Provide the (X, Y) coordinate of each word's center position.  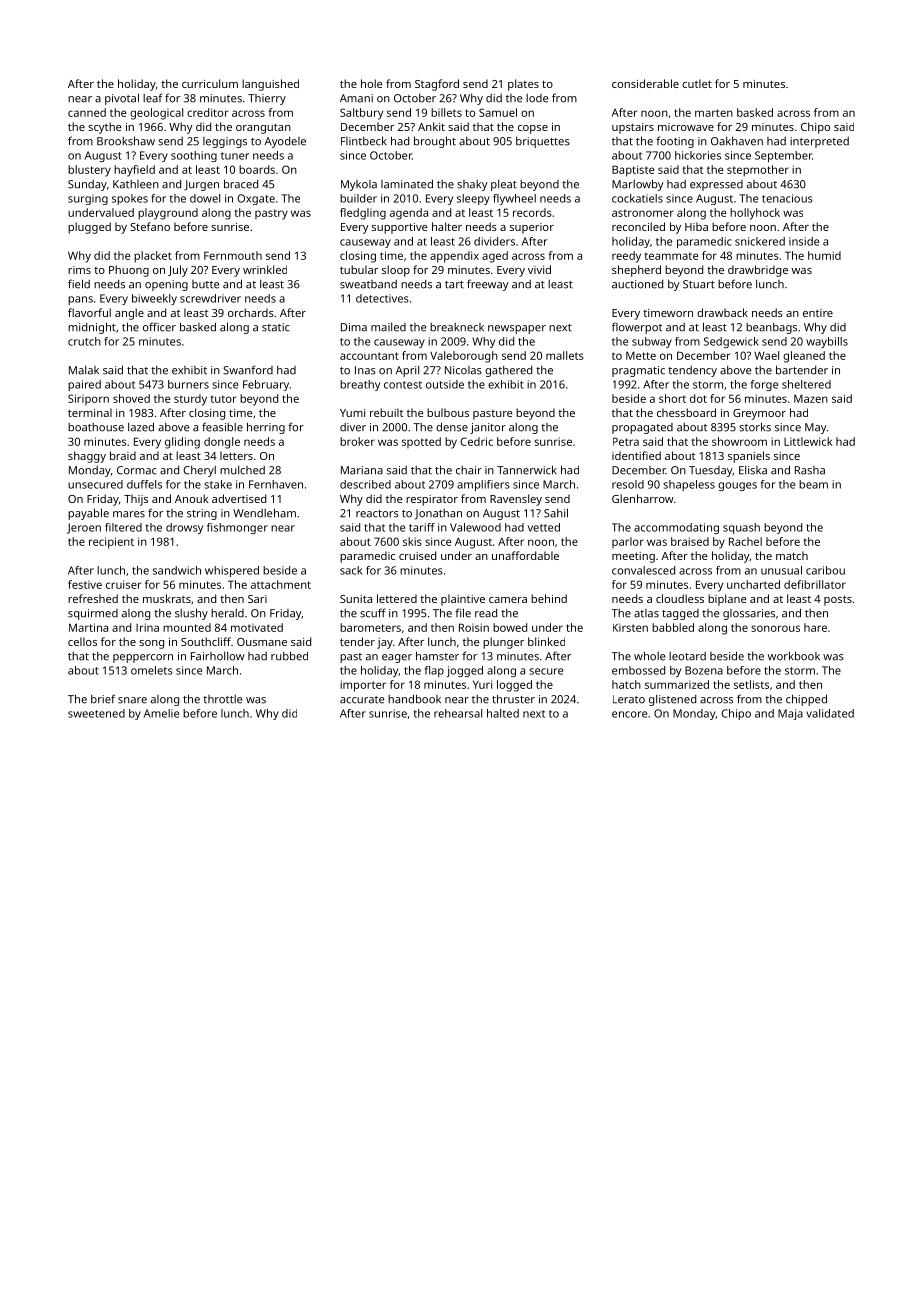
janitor (488, 428)
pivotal (122, 99)
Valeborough (464, 357)
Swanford (248, 370)
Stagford (437, 85)
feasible (222, 427)
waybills (827, 342)
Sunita (356, 599)
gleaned (804, 357)
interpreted (819, 142)
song (151, 644)
